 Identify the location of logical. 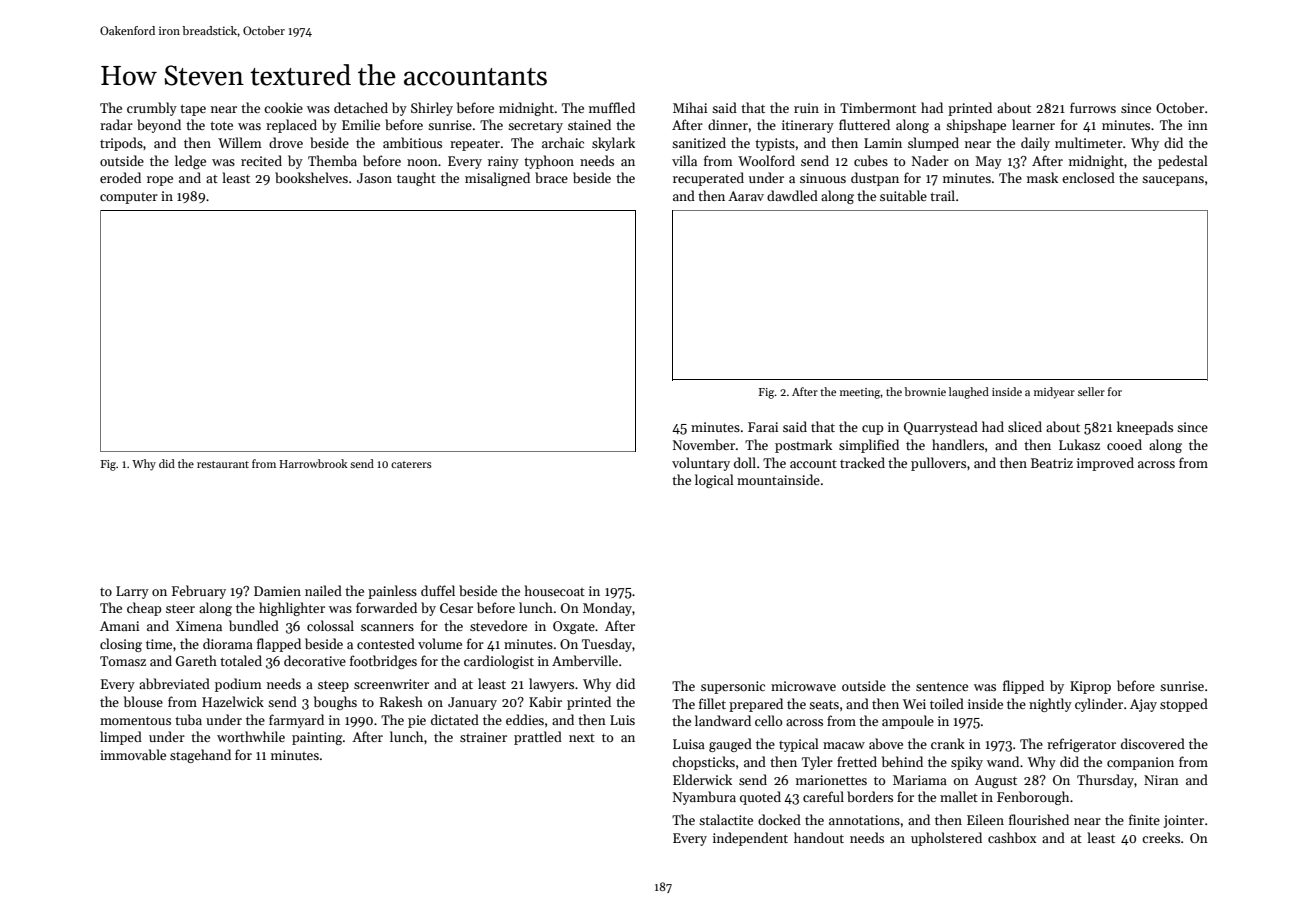
(714, 481).
